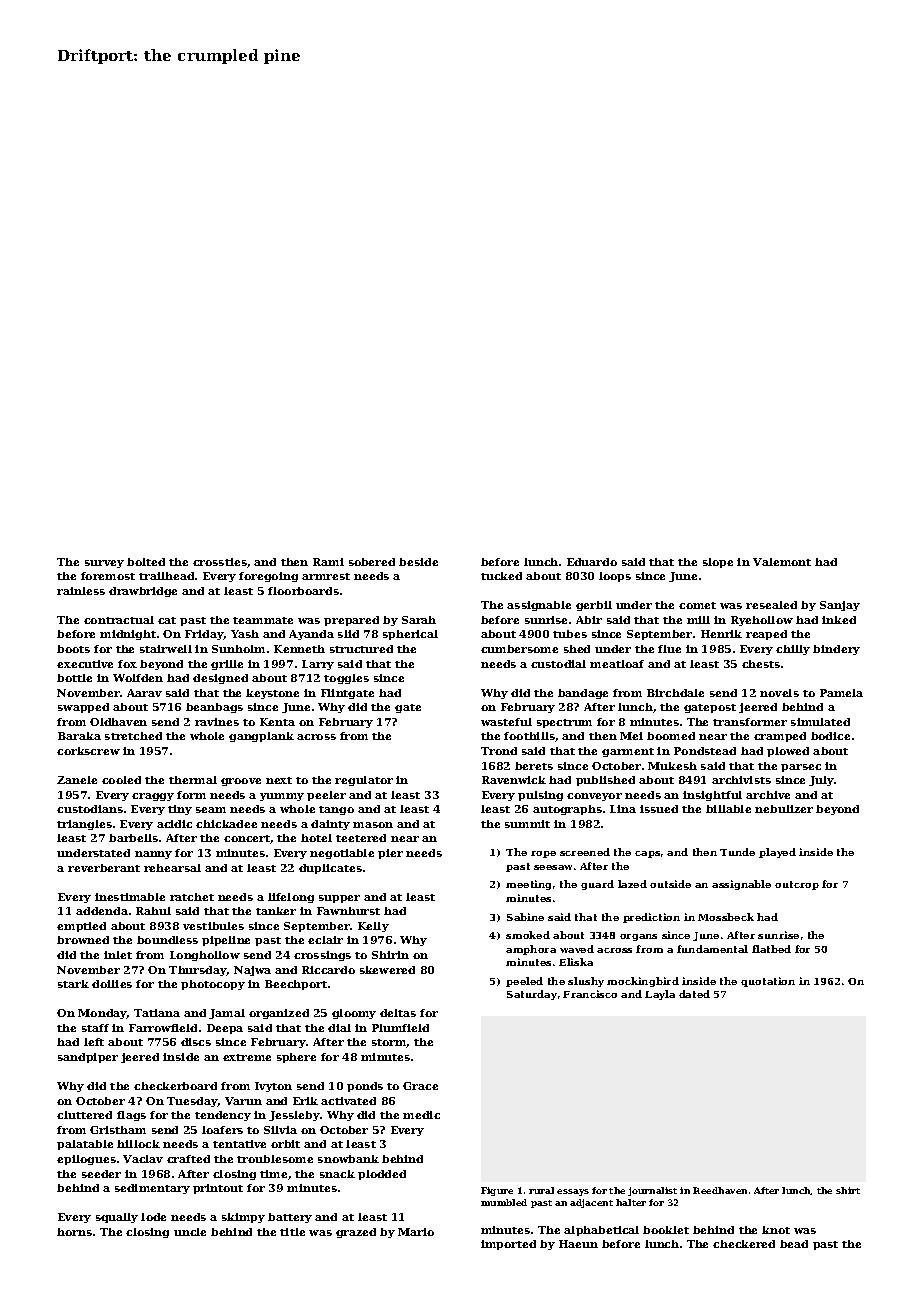 This page has height=1308, width=924. Describe the element at coordinates (268, 577) in the page. I see `foregoing` at that location.
